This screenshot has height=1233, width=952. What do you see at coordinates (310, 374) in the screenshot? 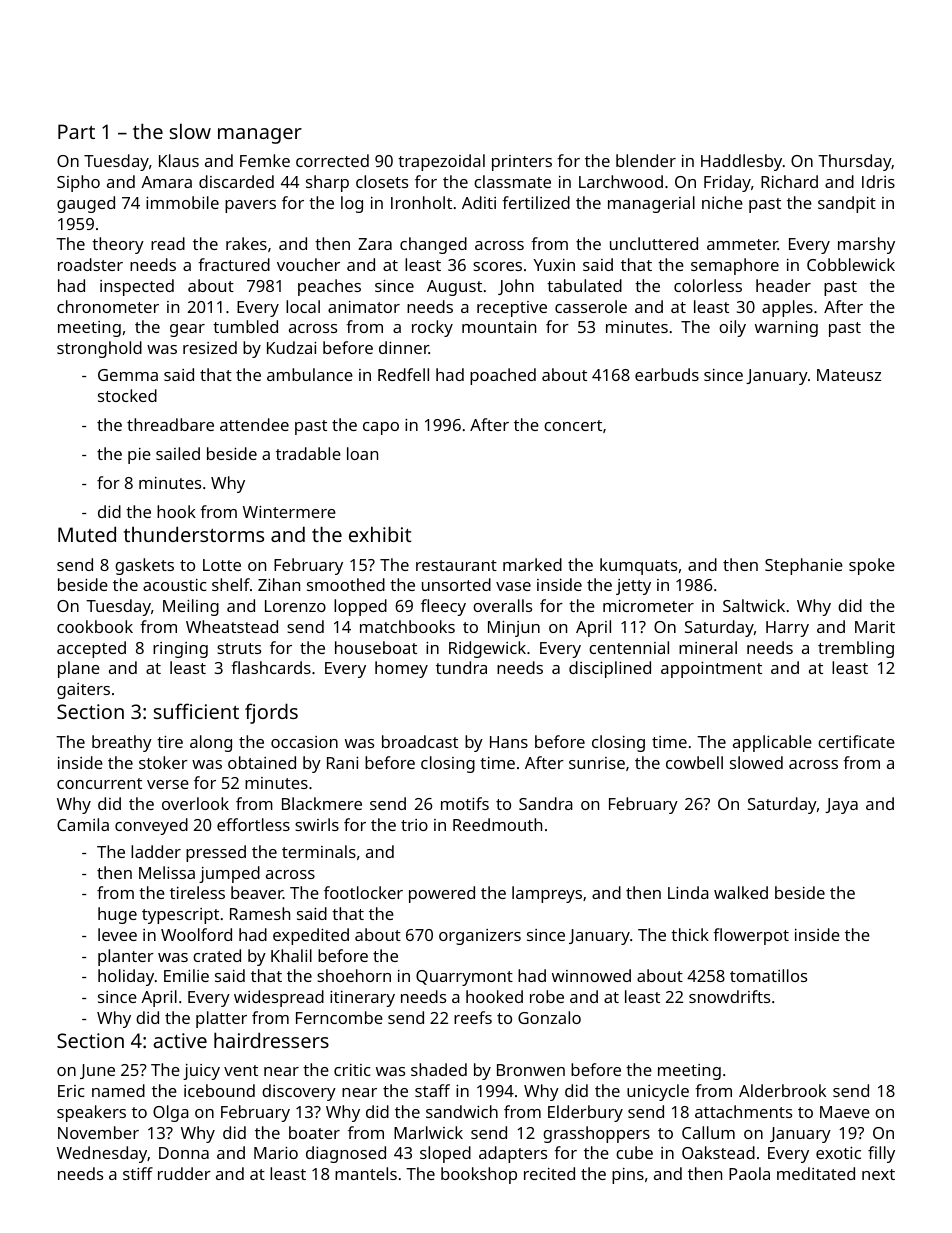
I see `ambulance` at bounding box center [310, 374].
